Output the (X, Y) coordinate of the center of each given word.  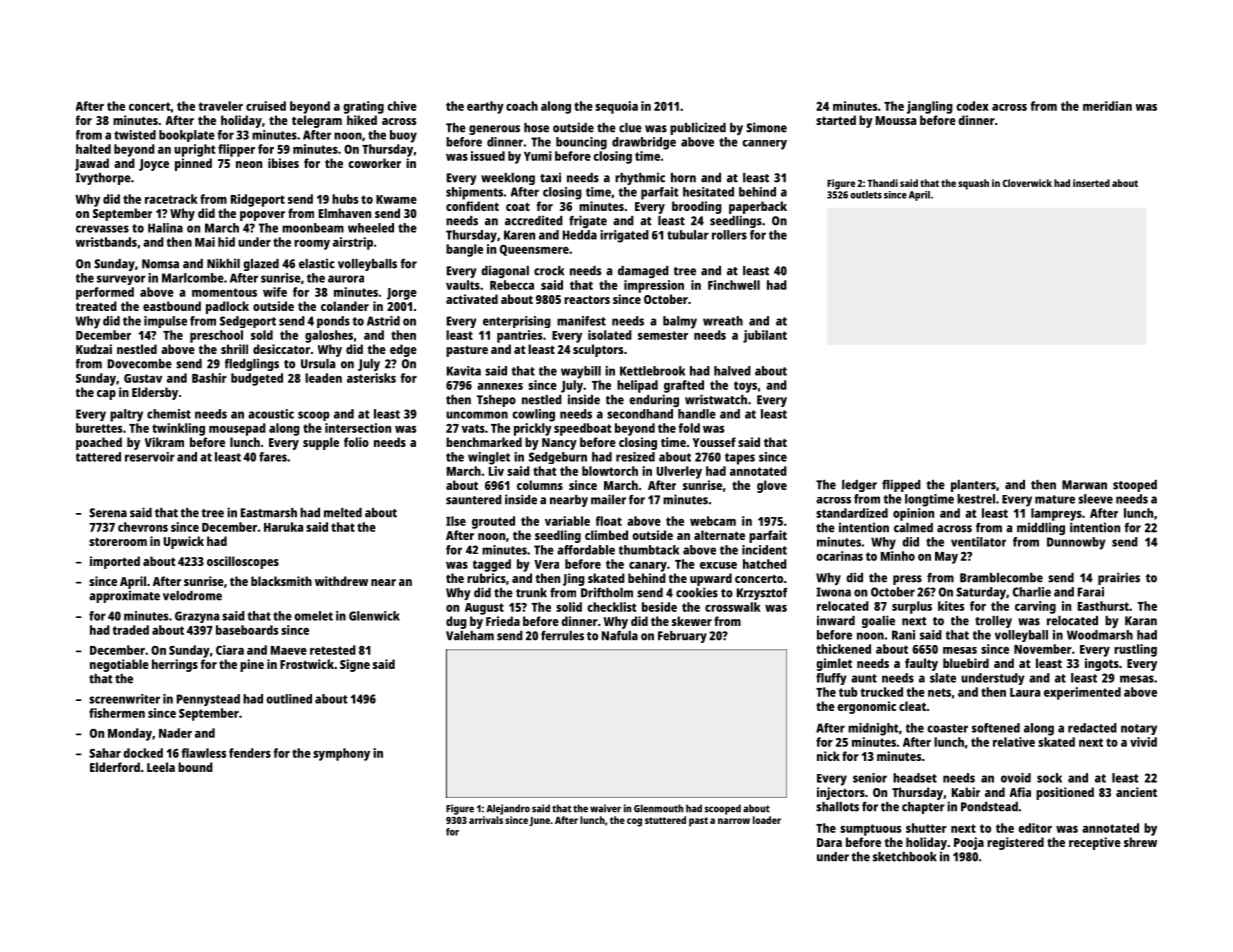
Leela (161, 767)
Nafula (620, 636)
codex (972, 106)
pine (252, 665)
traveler (221, 106)
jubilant (765, 336)
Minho (898, 556)
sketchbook (905, 857)
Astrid (383, 321)
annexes (500, 386)
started (836, 120)
